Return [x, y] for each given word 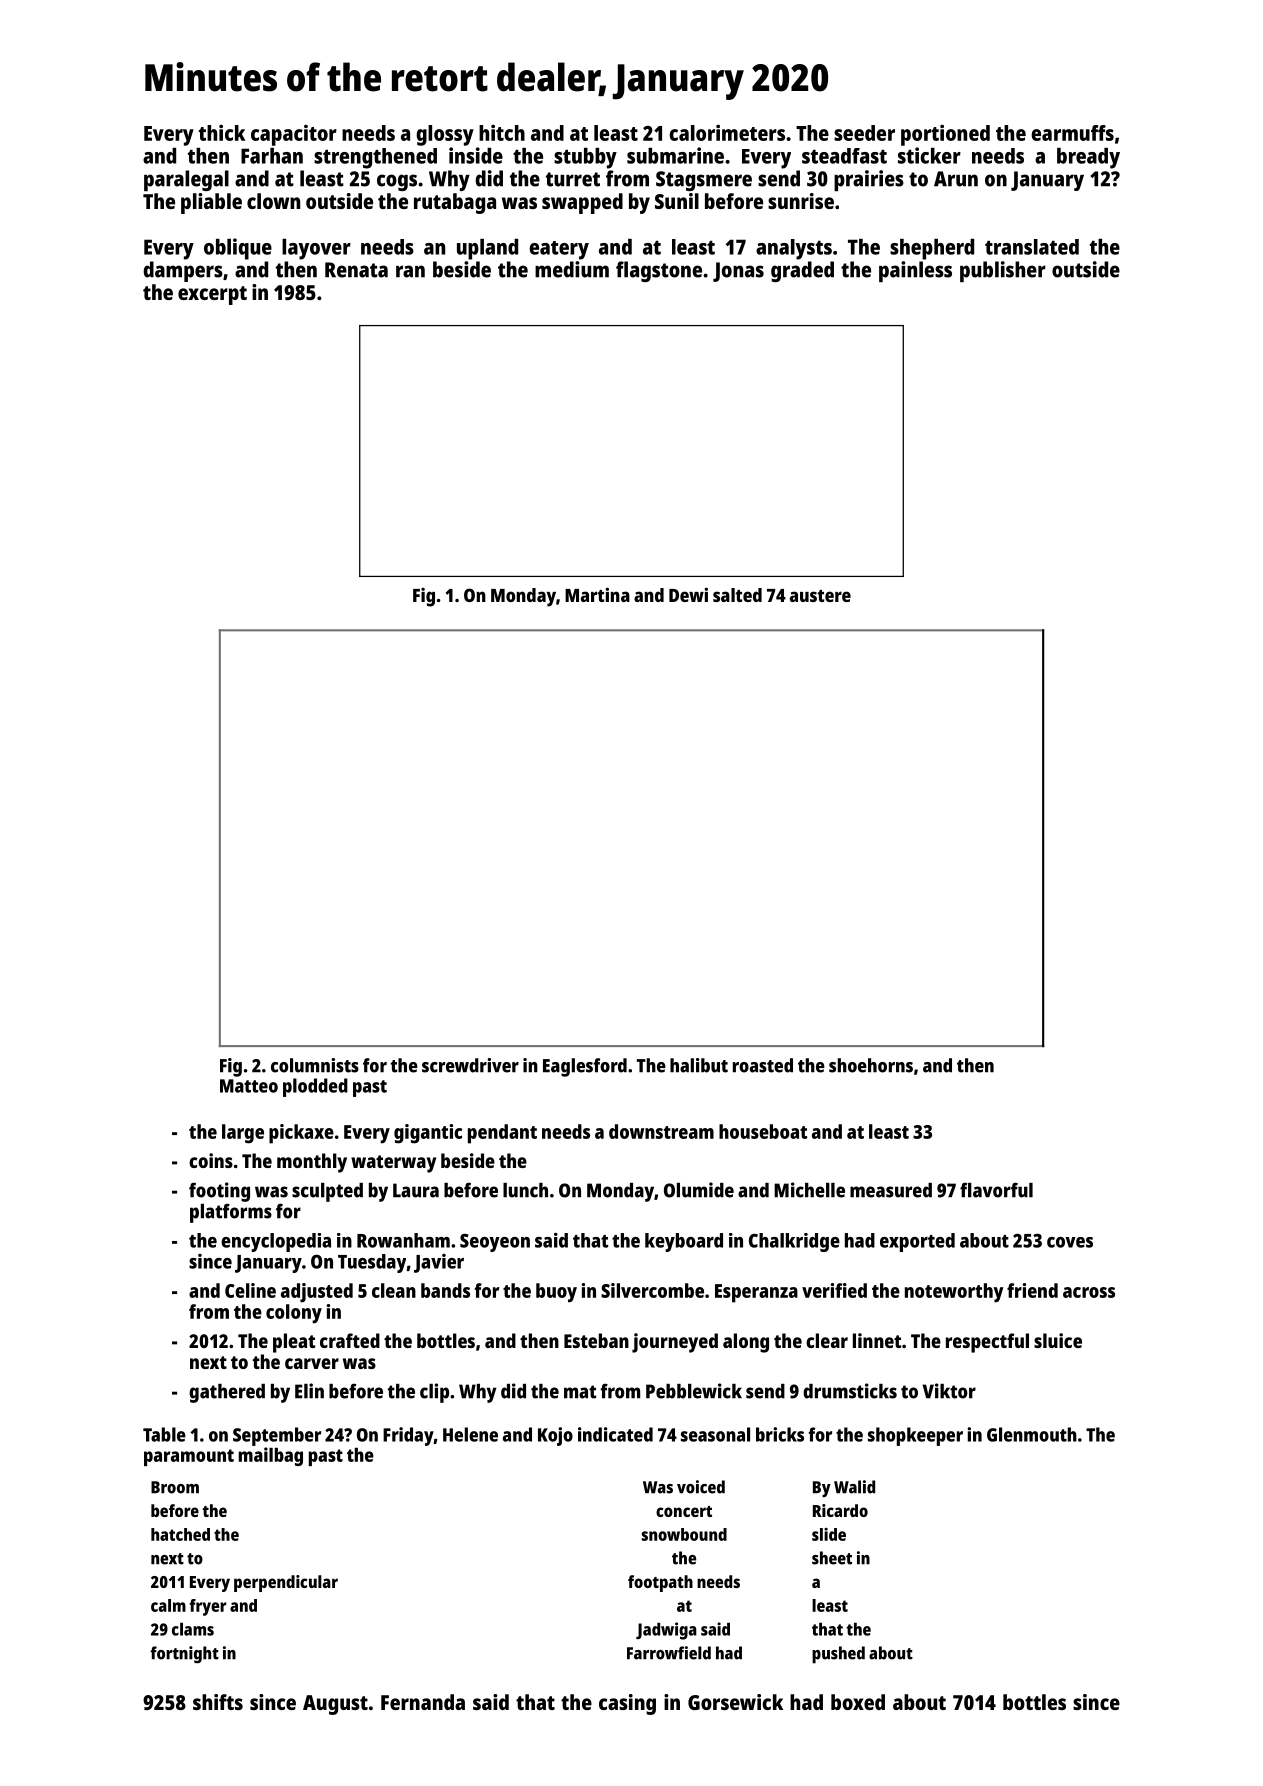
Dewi [688, 595]
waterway [393, 1164]
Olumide [699, 1190]
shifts [218, 1702]
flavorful [996, 1190]
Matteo [249, 1086]
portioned [945, 135]
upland [487, 249]
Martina [597, 595]
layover [316, 249]
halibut [699, 1065]
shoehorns [871, 1065]
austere [820, 596]
